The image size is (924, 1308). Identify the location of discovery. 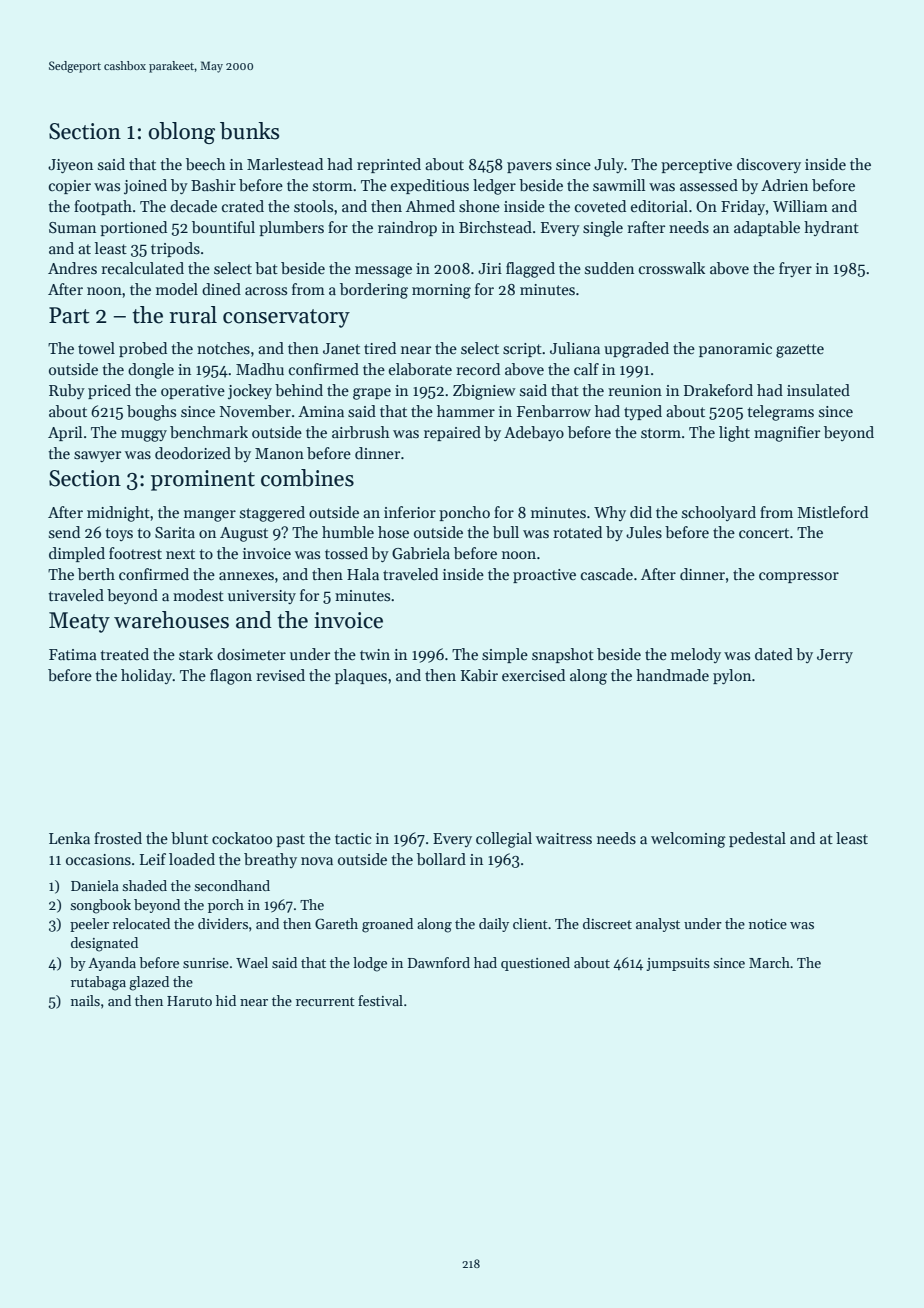
(769, 165).
